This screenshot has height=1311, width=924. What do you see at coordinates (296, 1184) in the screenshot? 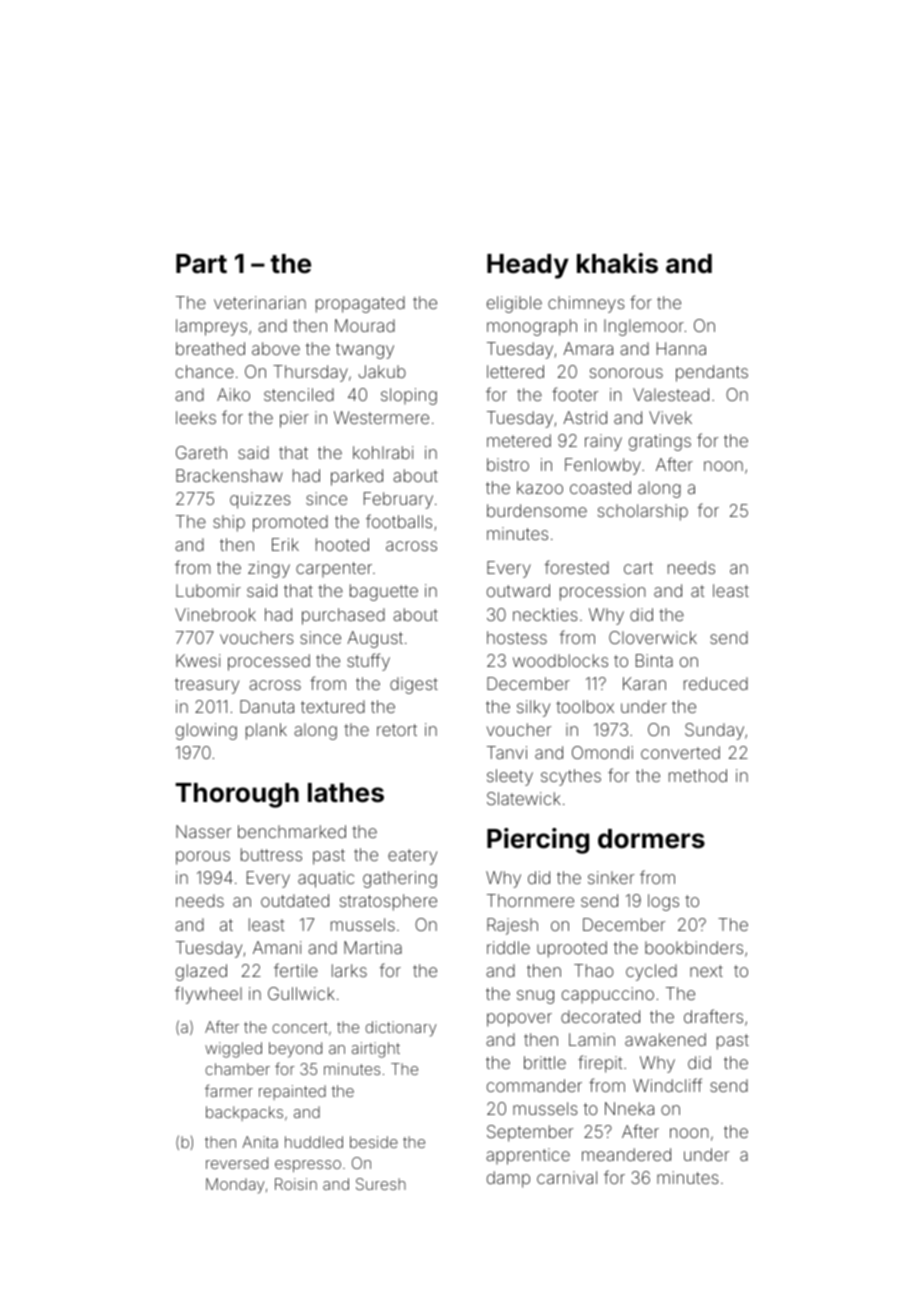
I see `Roisin` at bounding box center [296, 1184].
